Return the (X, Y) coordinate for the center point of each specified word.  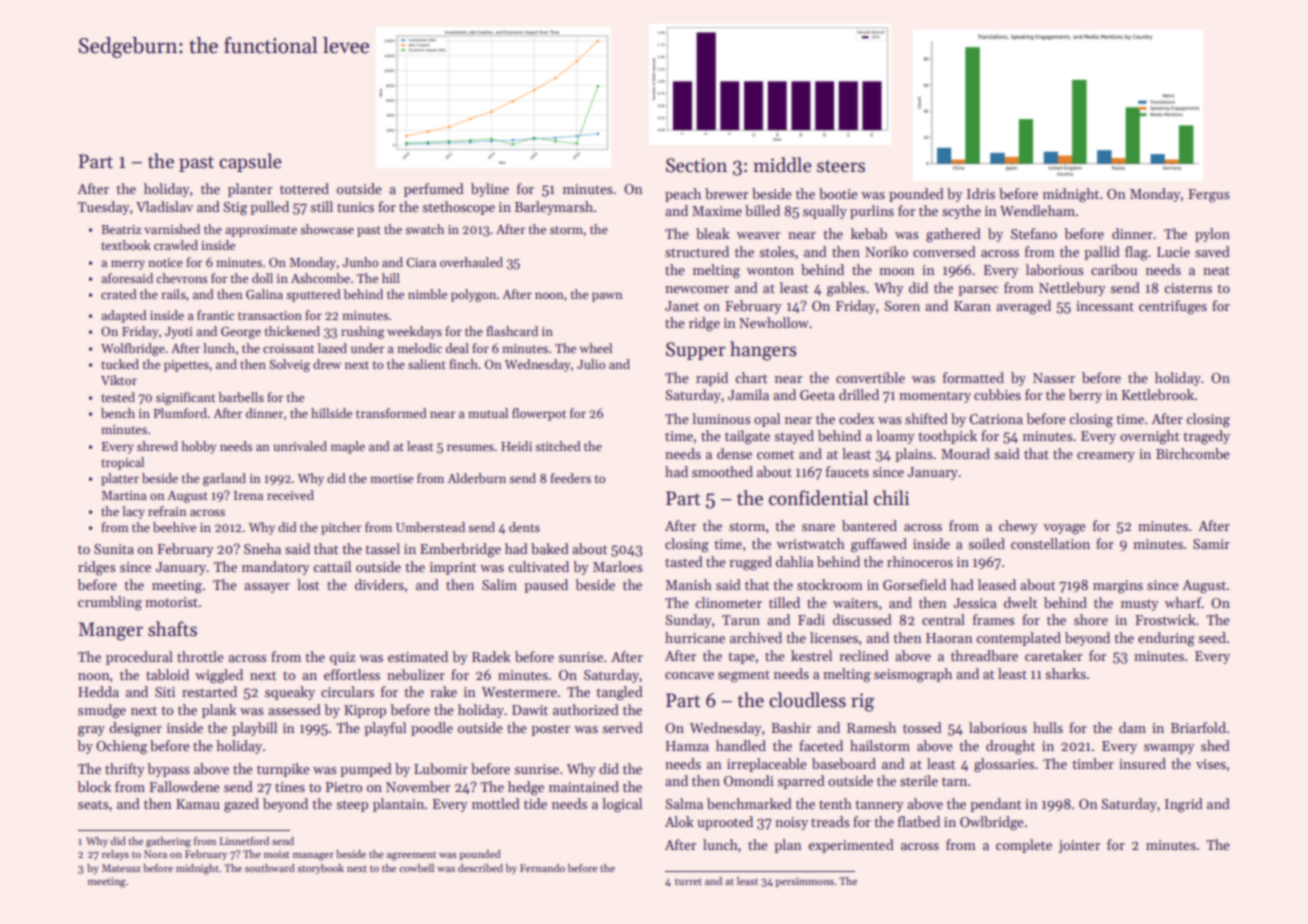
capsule (250, 162)
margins (1118, 587)
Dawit (530, 710)
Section (696, 165)
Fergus (1209, 196)
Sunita (114, 549)
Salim (499, 584)
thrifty (125, 770)
